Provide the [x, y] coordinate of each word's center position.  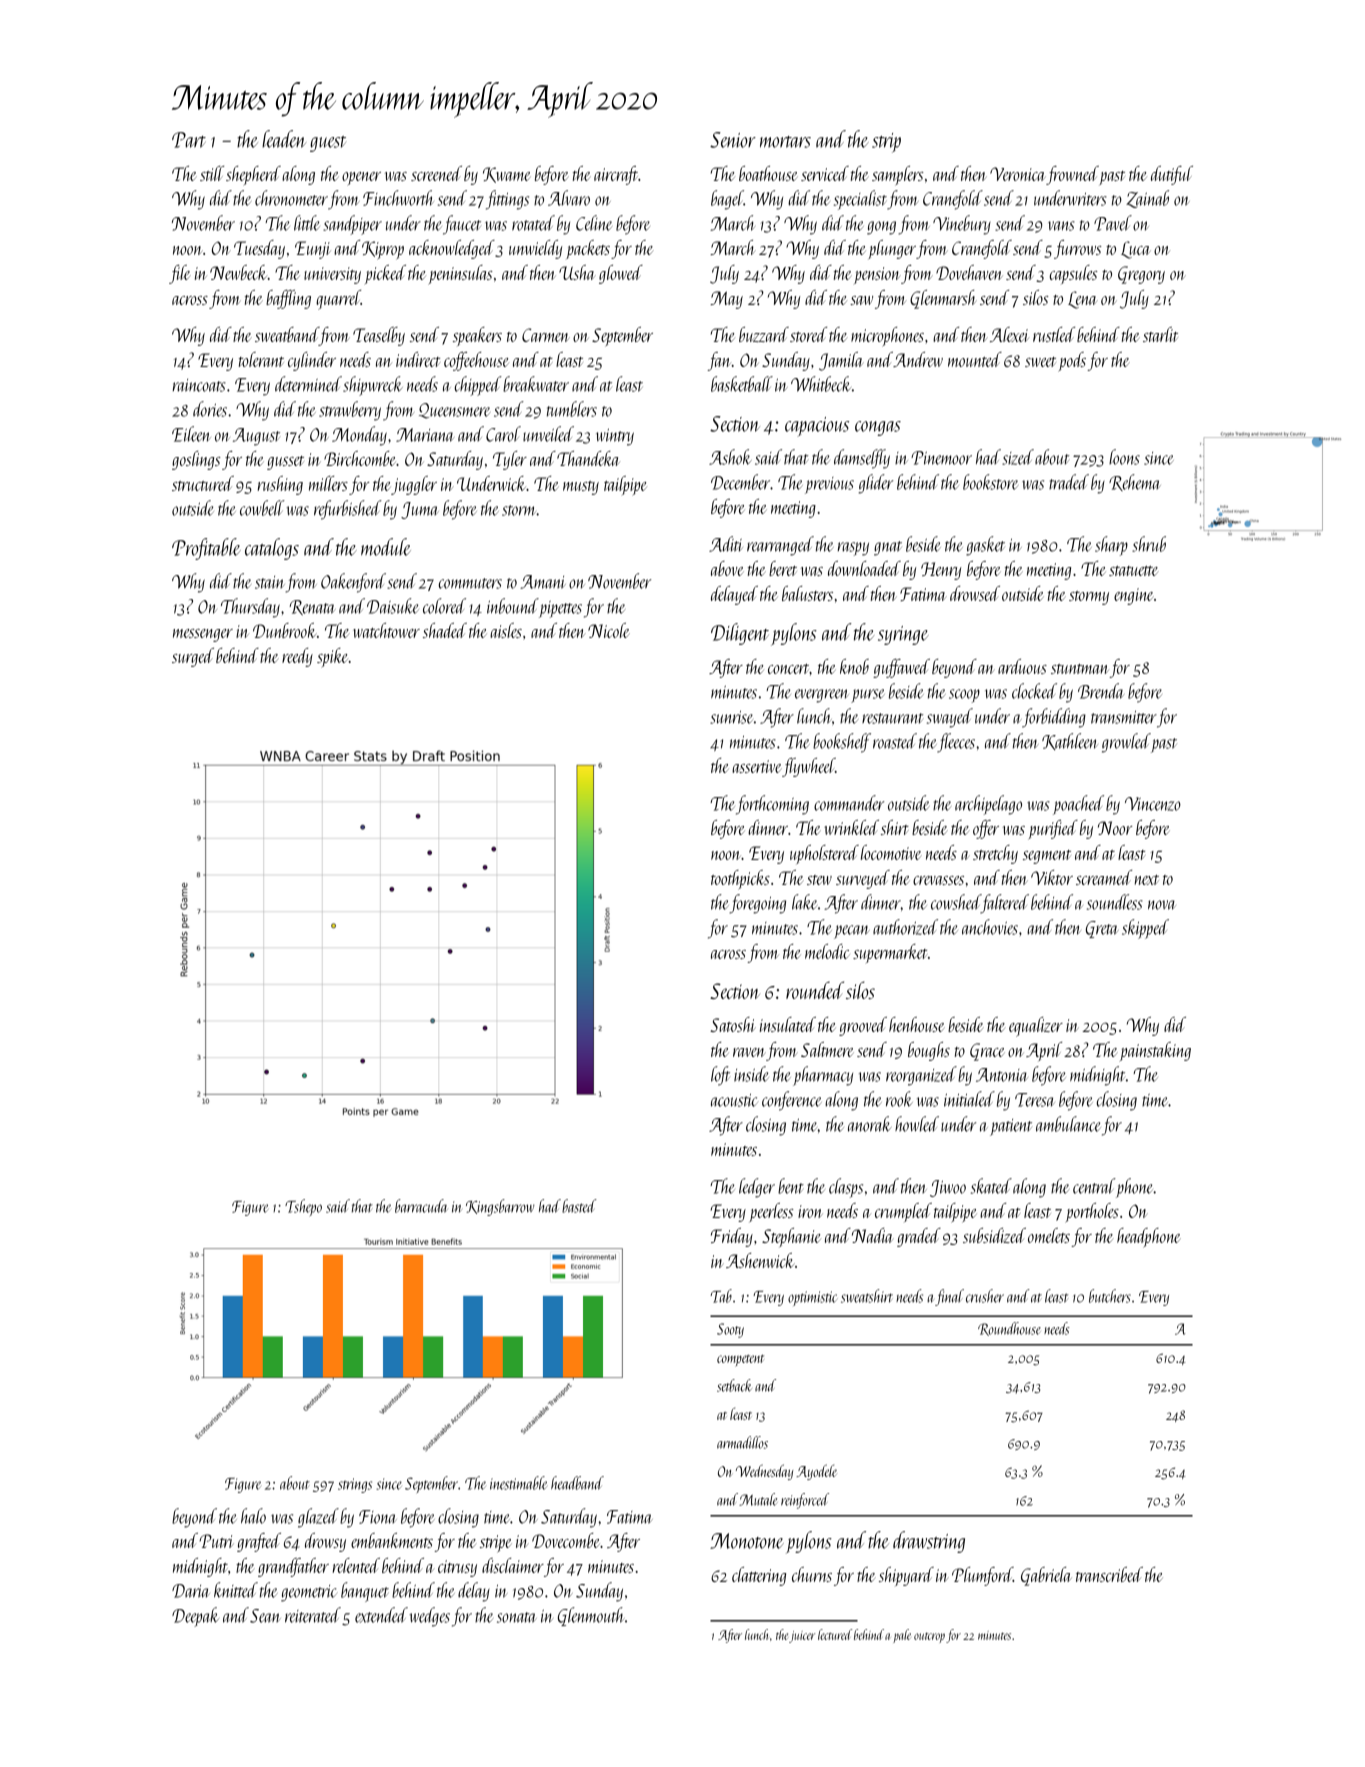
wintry [615, 437]
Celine [594, 223]
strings [355, 1485]
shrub [1149, 544]
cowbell [262, 508]
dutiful [1172, 175]
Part [189, 140]
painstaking [1155, 1052]
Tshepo [303, 1207]
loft [720, 1076]
